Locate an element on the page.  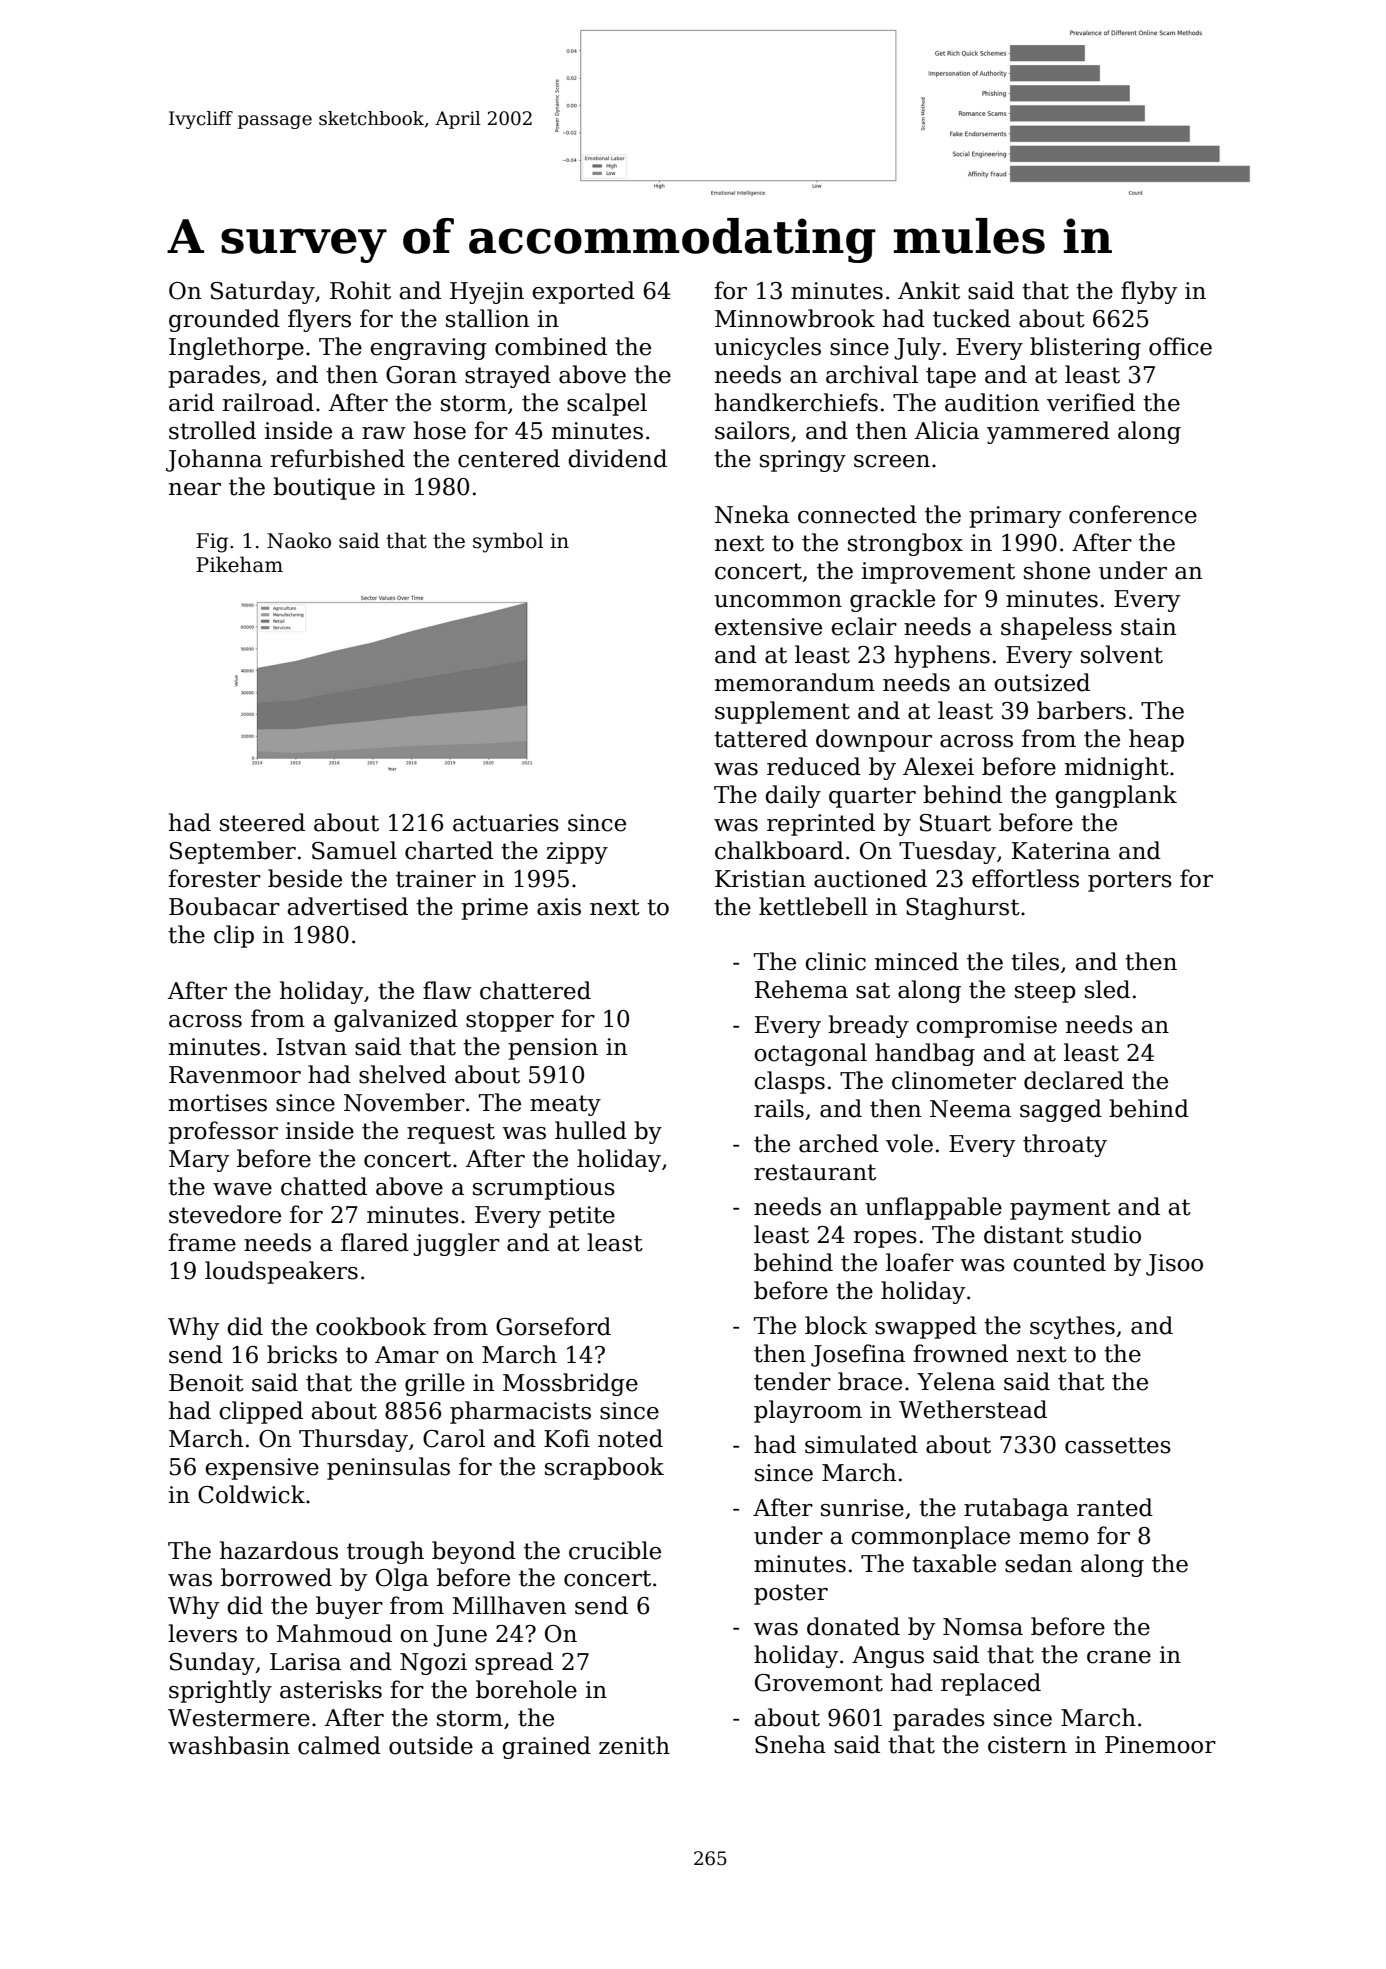
Naoko is located at coordinates (299, 540).
